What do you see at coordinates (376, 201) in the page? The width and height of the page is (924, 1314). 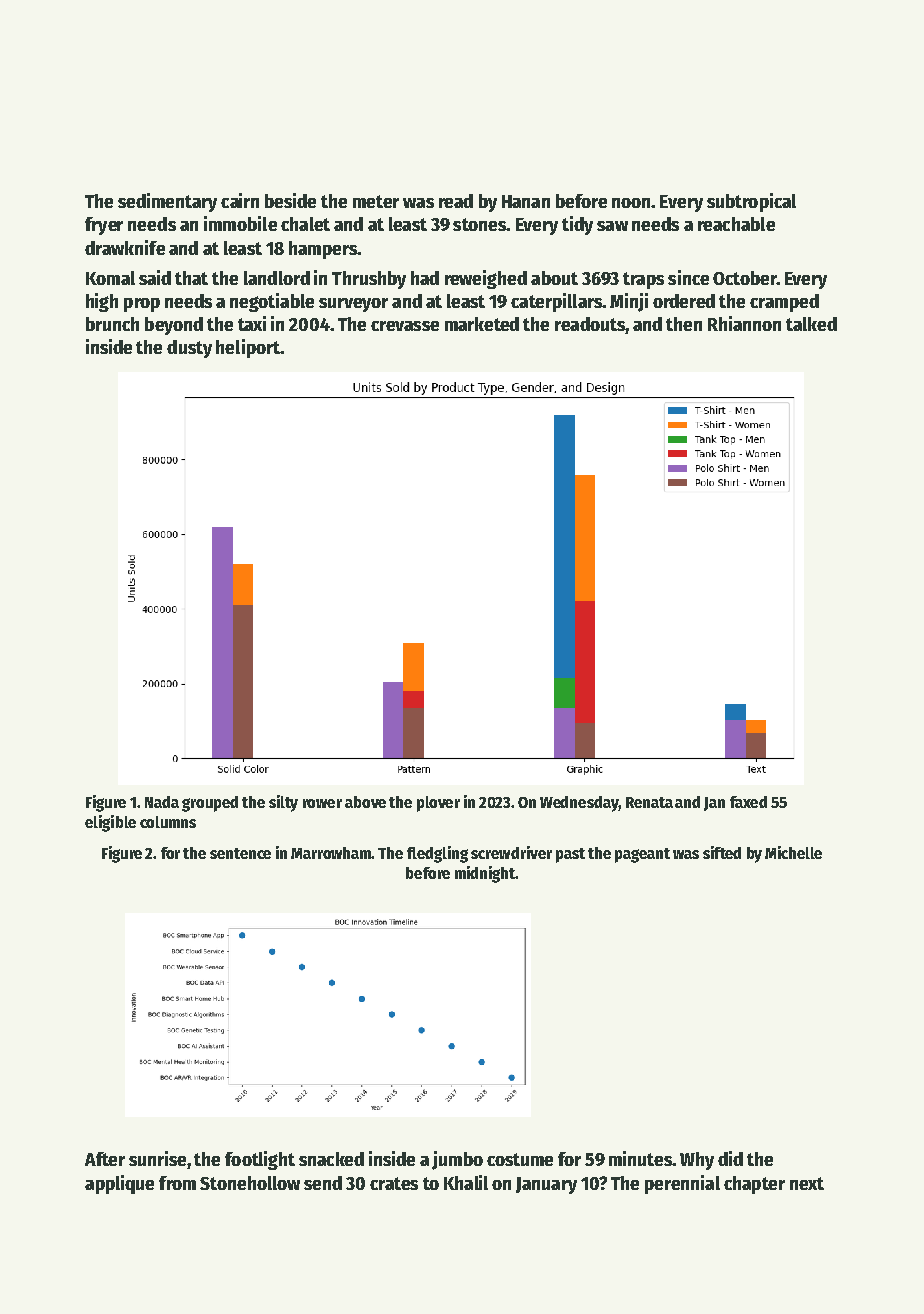 I see `meter` at bounding box center [376, 201].
